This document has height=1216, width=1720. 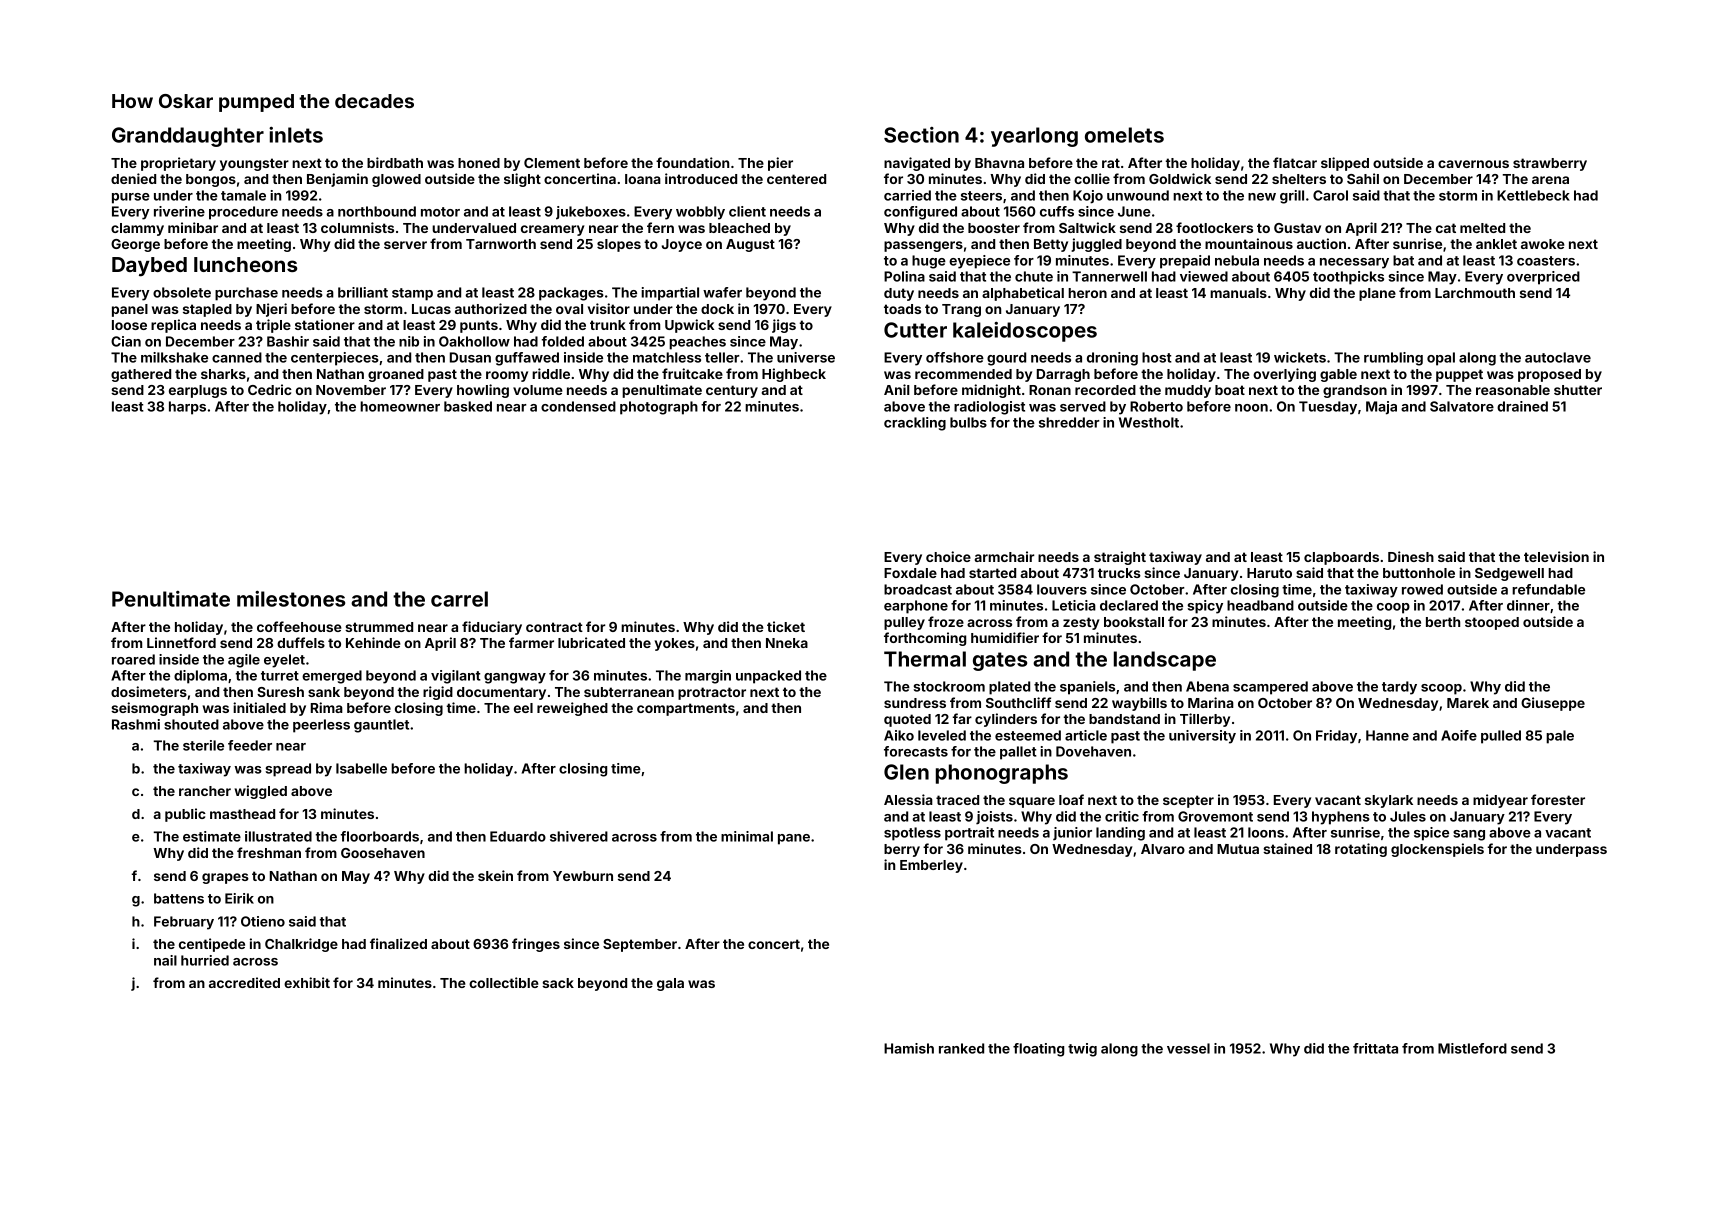 What do you see at coordinates (296, 135) in the document?
I see `inlets` at bounding box center [296, 135].
